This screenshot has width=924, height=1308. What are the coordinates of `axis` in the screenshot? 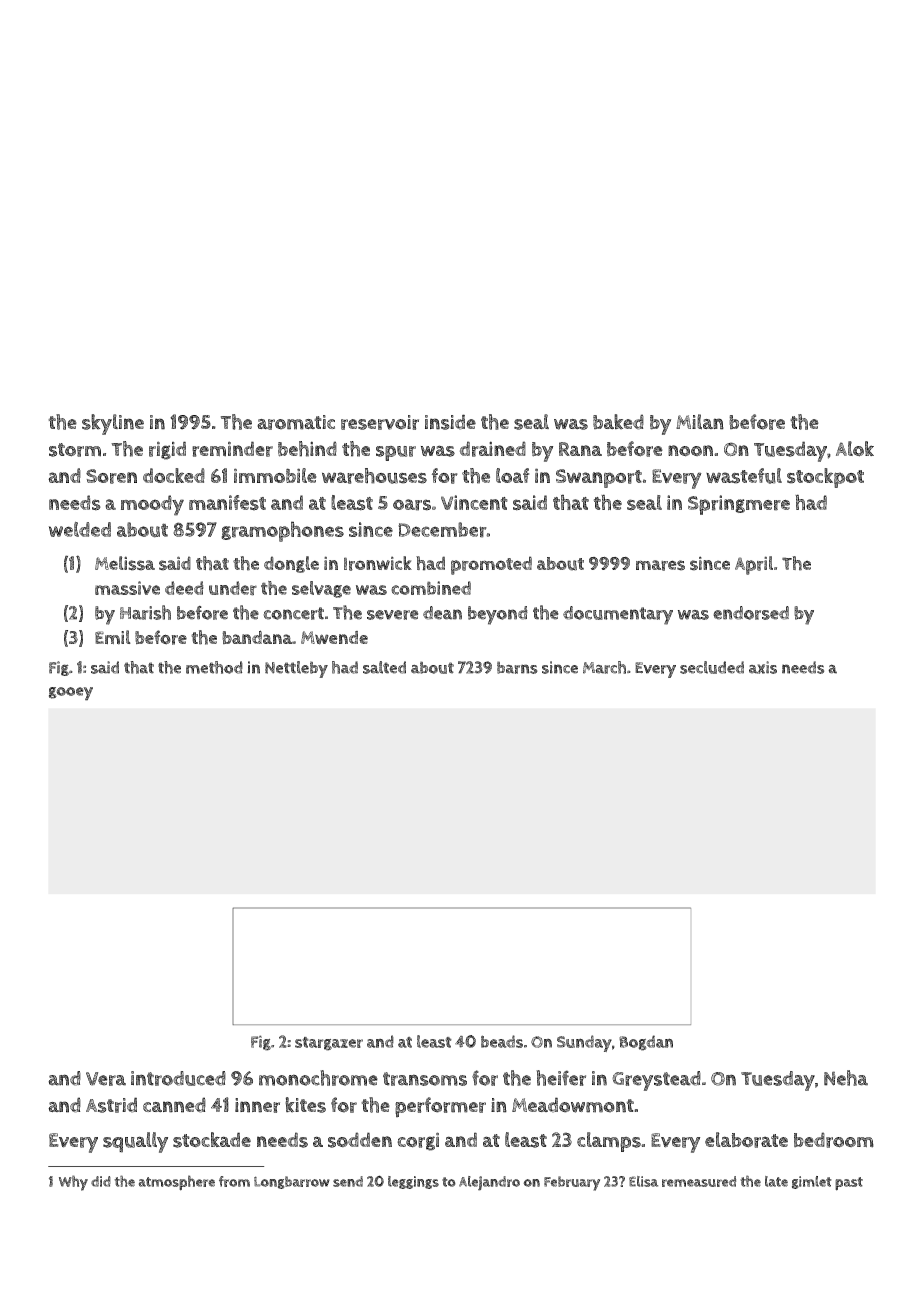 It's located at (763, 667).
